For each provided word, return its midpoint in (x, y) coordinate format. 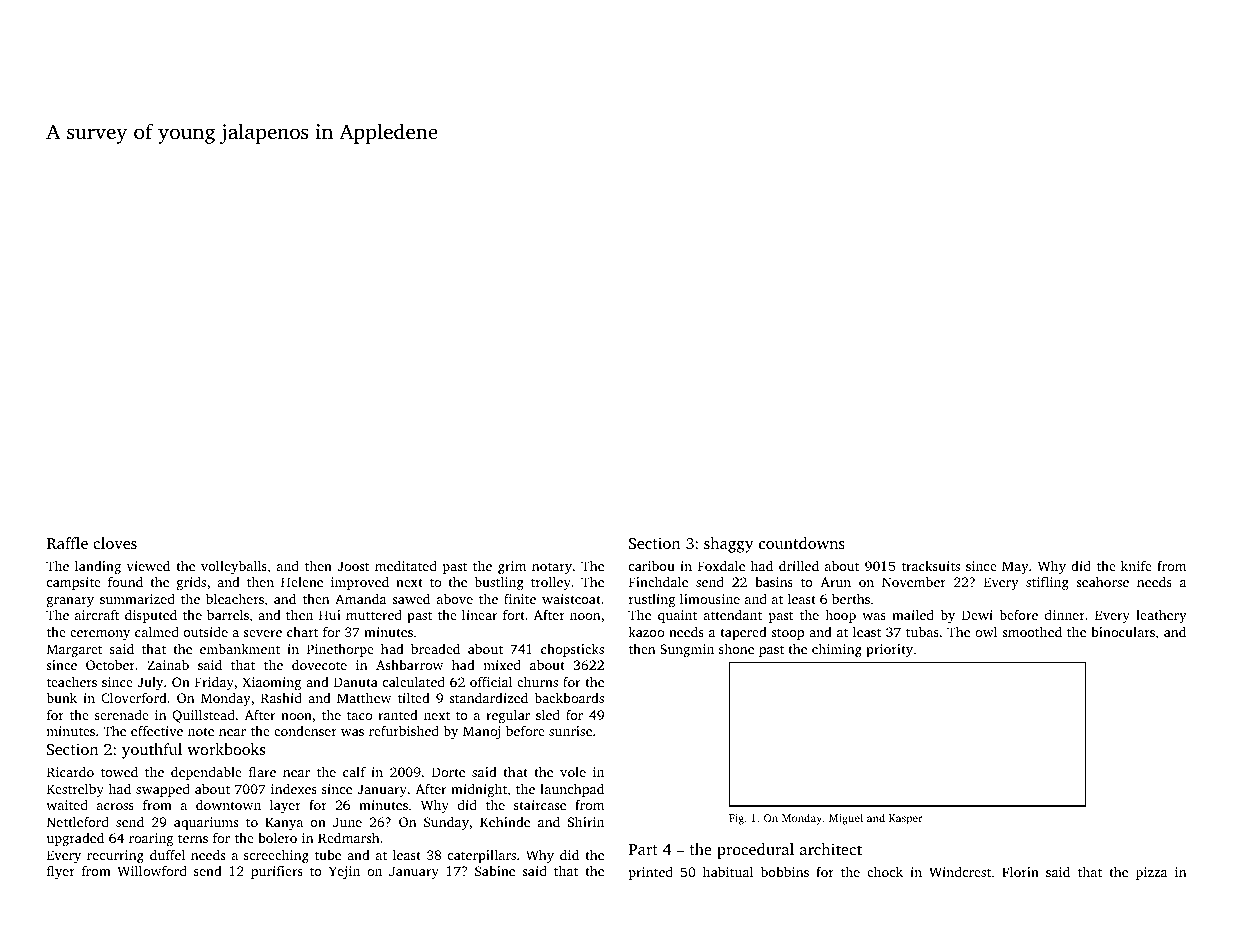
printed (651, 873)
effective (157, 730)
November (914, 581)
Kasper (905, 819)
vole (573, 772)
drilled (799, 565)
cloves (115, 543)
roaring (151, 839)
